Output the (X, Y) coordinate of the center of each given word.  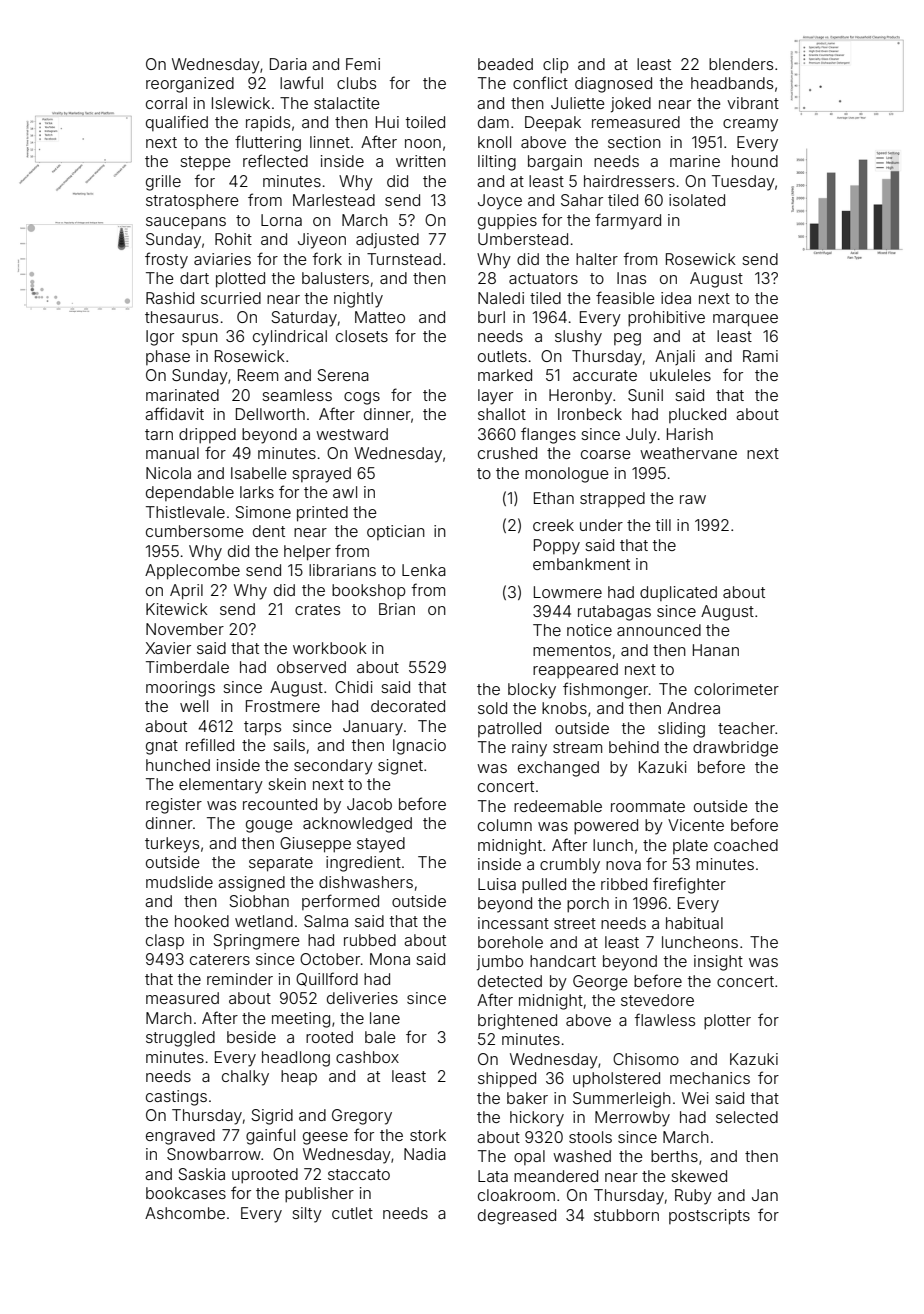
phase (168, 357)
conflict (540, 82)
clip (556, 65)
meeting (301, 1020)
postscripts (709, 1217)
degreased (517, 1217)
